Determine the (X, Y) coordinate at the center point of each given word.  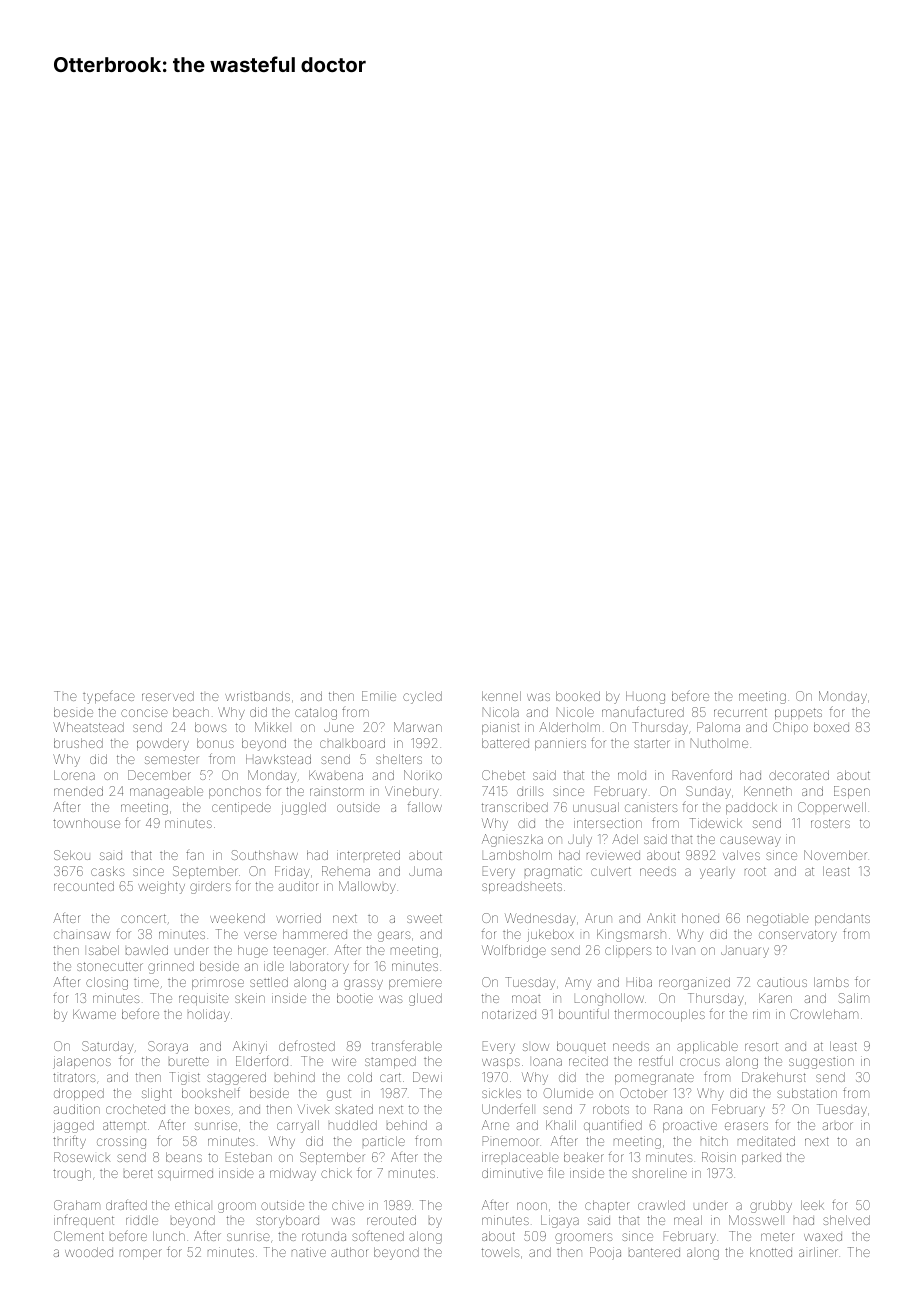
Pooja (605, 1253)
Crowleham (824, 1014)
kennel (501, 696)
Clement (79, 1236)
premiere (415, 983)
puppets (798, 713)
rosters (830, 823)
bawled (147, 950)
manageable (166, 793)
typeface (109, 697)
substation (807, 1093)
